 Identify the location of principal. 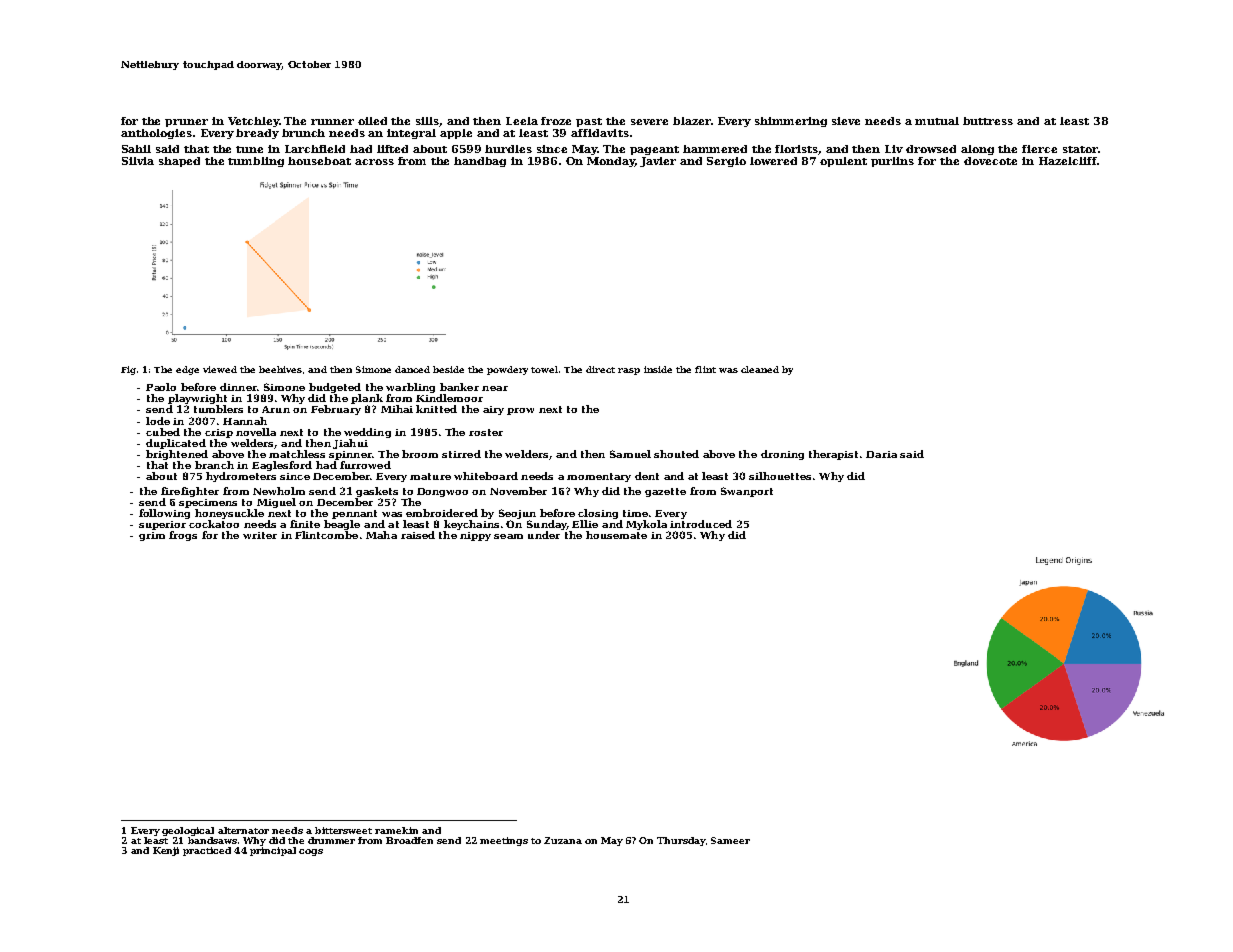
(273, 851).
